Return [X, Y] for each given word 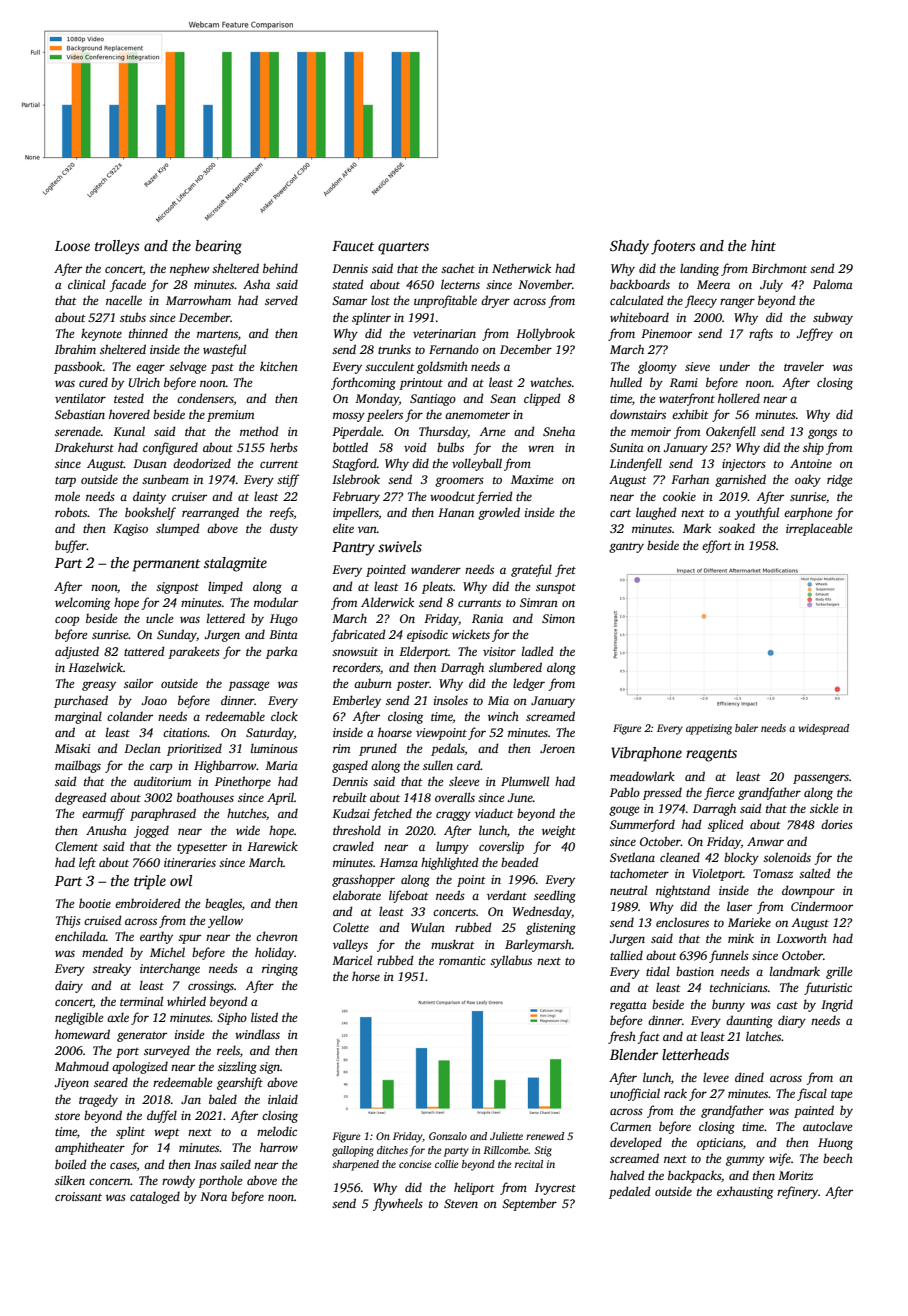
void [415, 447]
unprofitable [445, 301]
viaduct [494, 813]
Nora [213, 1196]
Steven [461, 1203]
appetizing [709, 729]
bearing [218, 247]
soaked [736, 528]
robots [71, 512]
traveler [804, 366]
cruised [103, 920]
